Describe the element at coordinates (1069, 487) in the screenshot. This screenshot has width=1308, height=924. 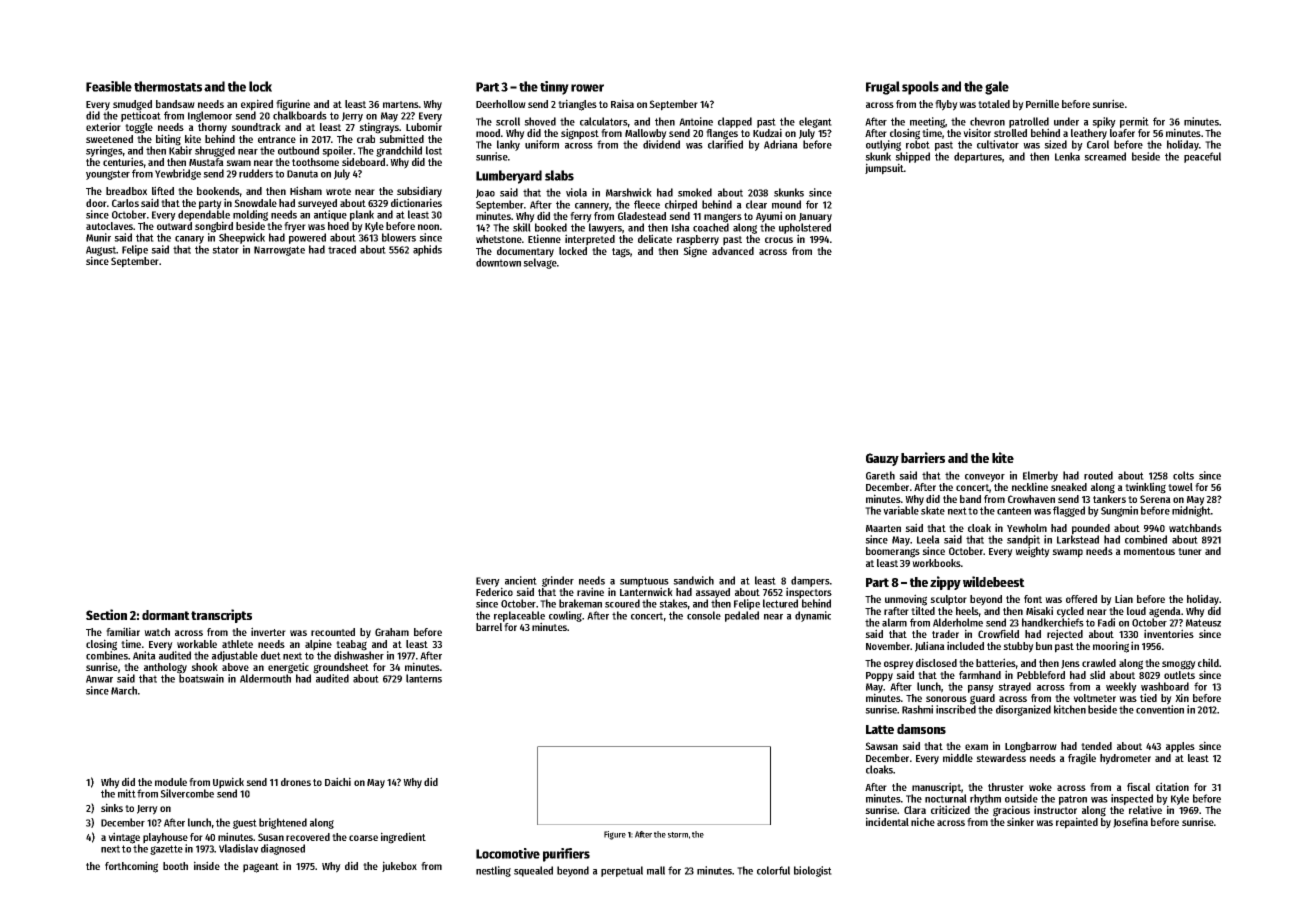
I see `sneaked` at that location.
